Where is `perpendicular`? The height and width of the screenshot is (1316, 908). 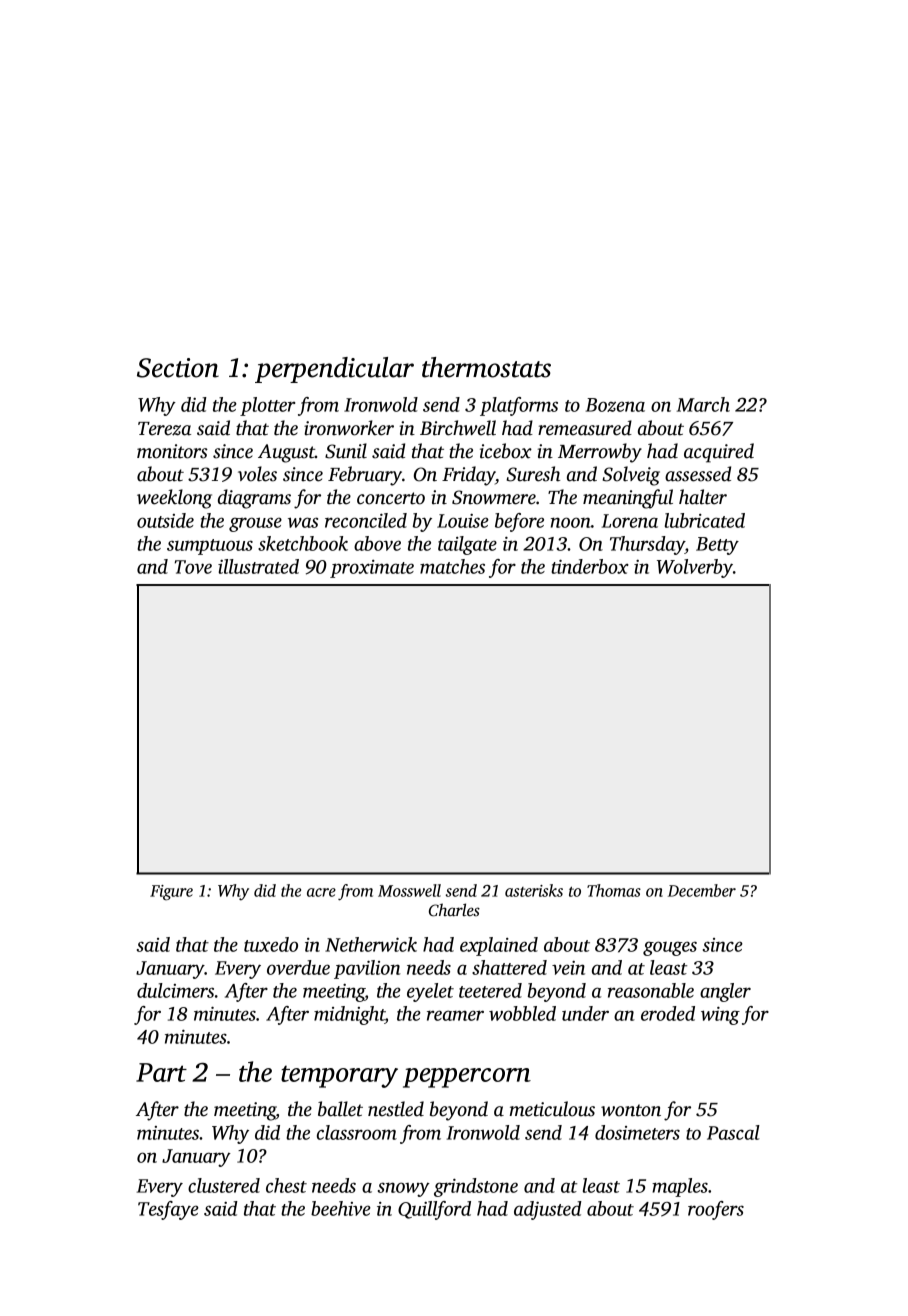
perpendicular is located at coordinates (334, 370).
